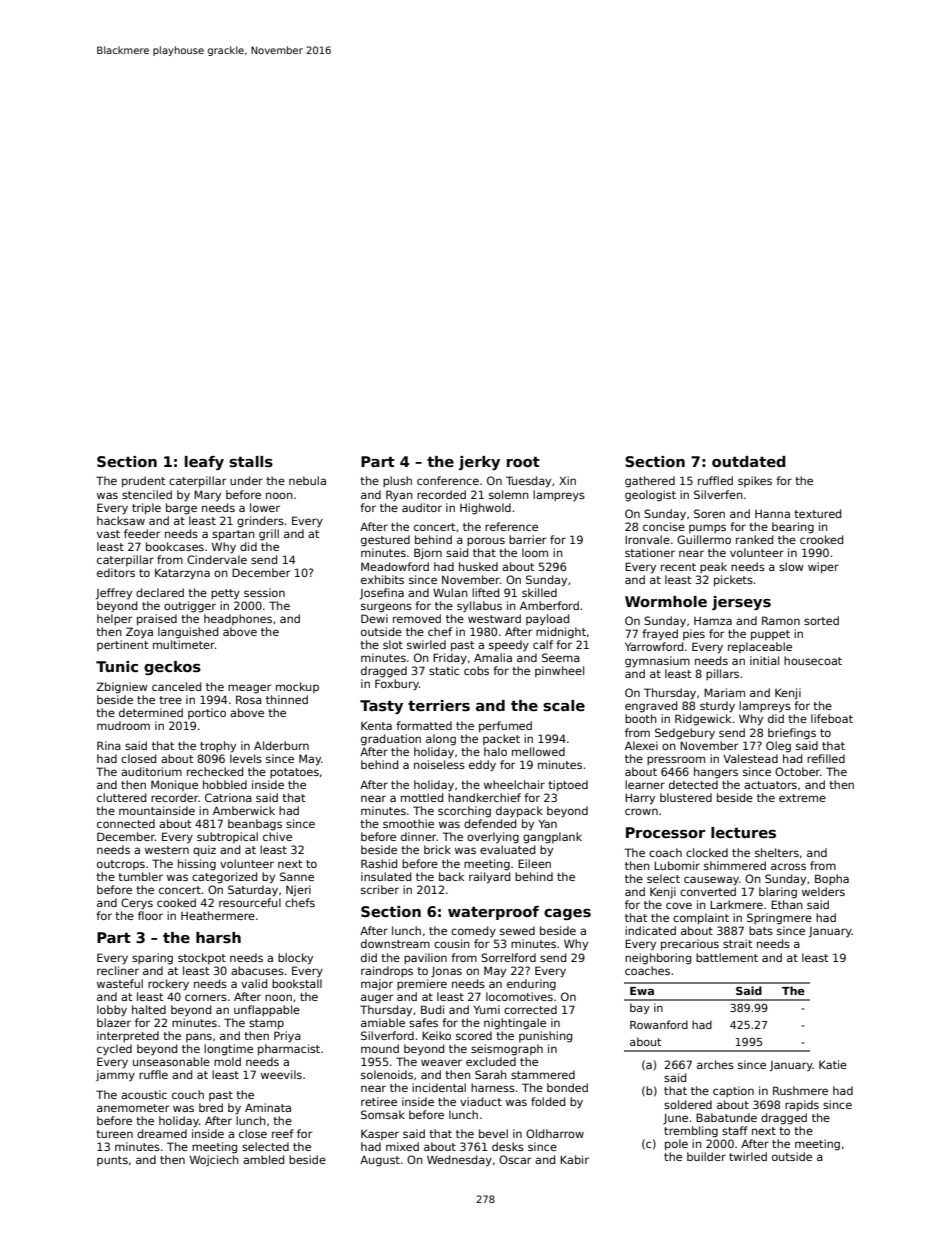 The width and height of the image is (952, 1233). I want to click on extreme, so click(802, 798).
